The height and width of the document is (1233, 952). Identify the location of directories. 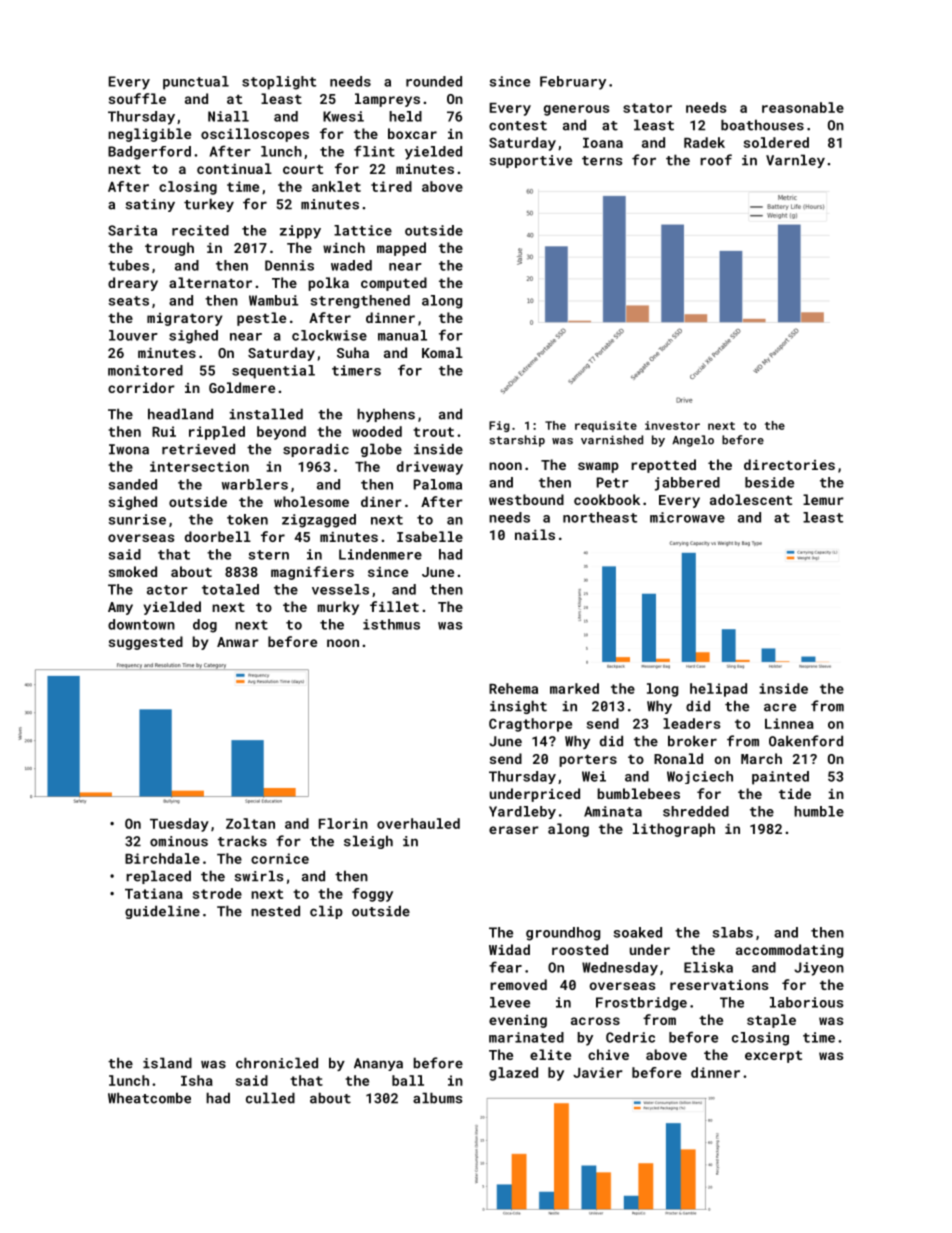
(789, 464).
